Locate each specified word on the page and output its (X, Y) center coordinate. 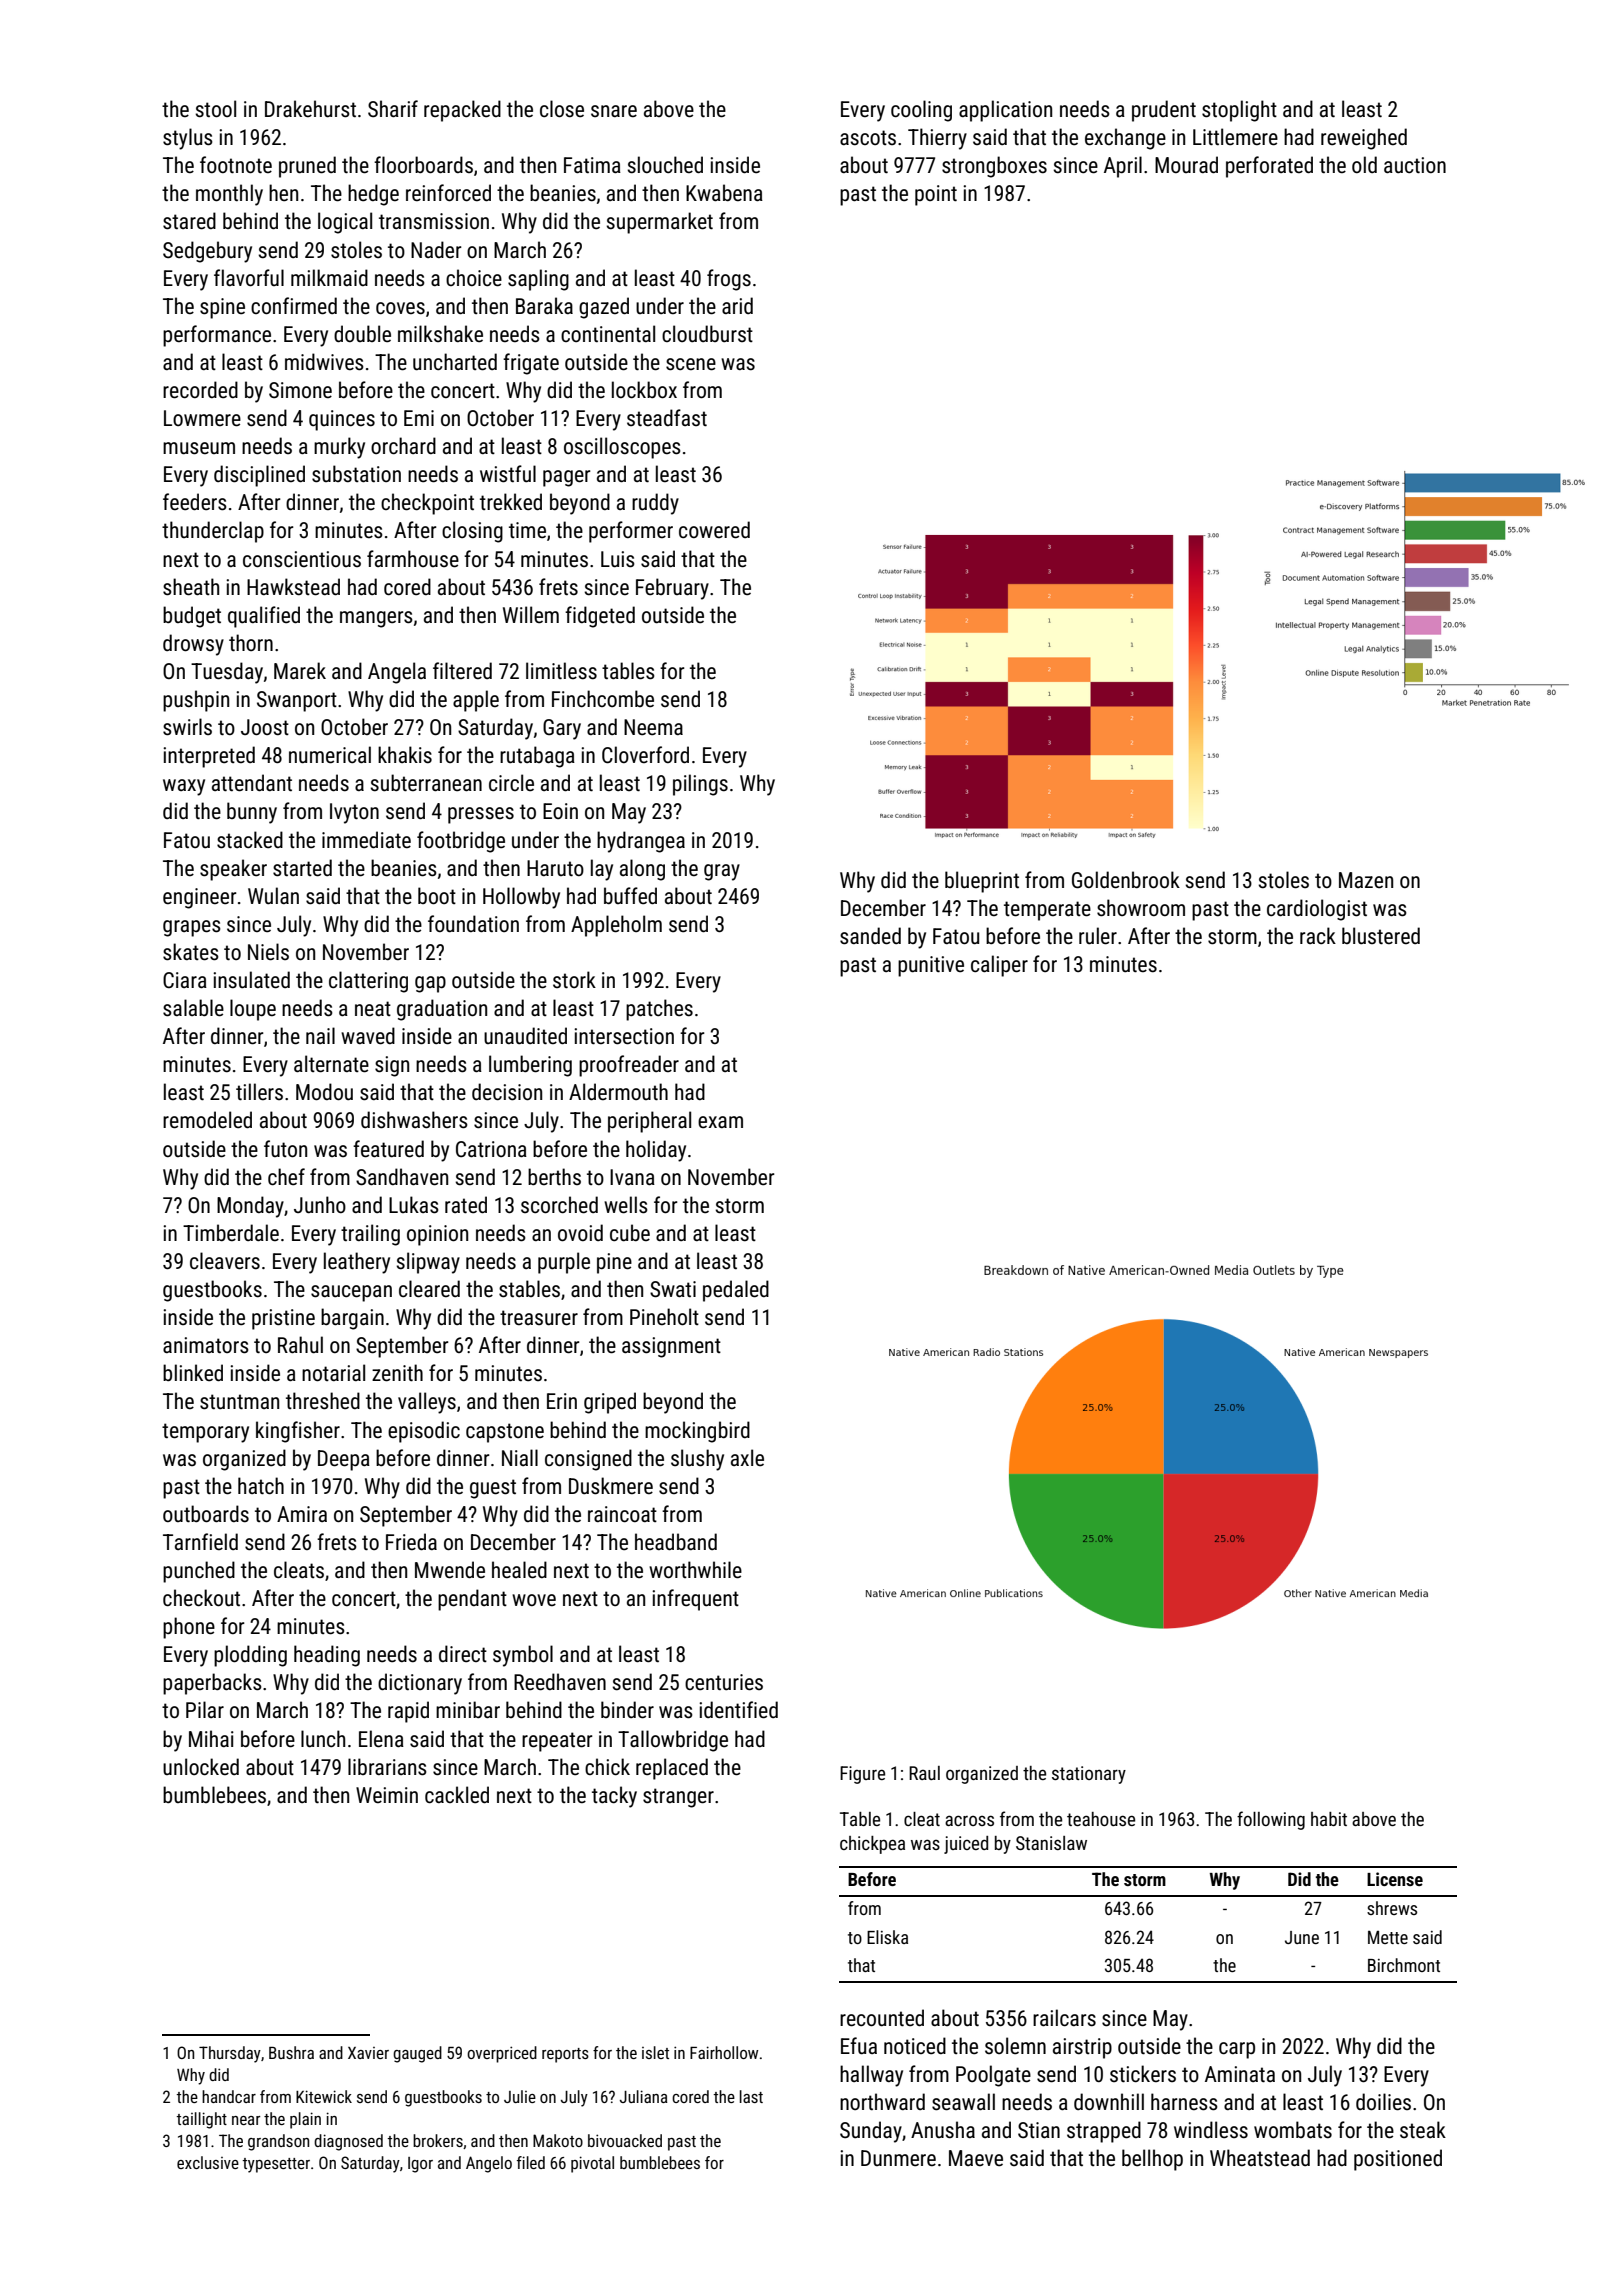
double (362, 333)
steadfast (667, 417)
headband (676, 1541)
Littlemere (1235, 137)
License (1395, 1879)
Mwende (450, 1570)
